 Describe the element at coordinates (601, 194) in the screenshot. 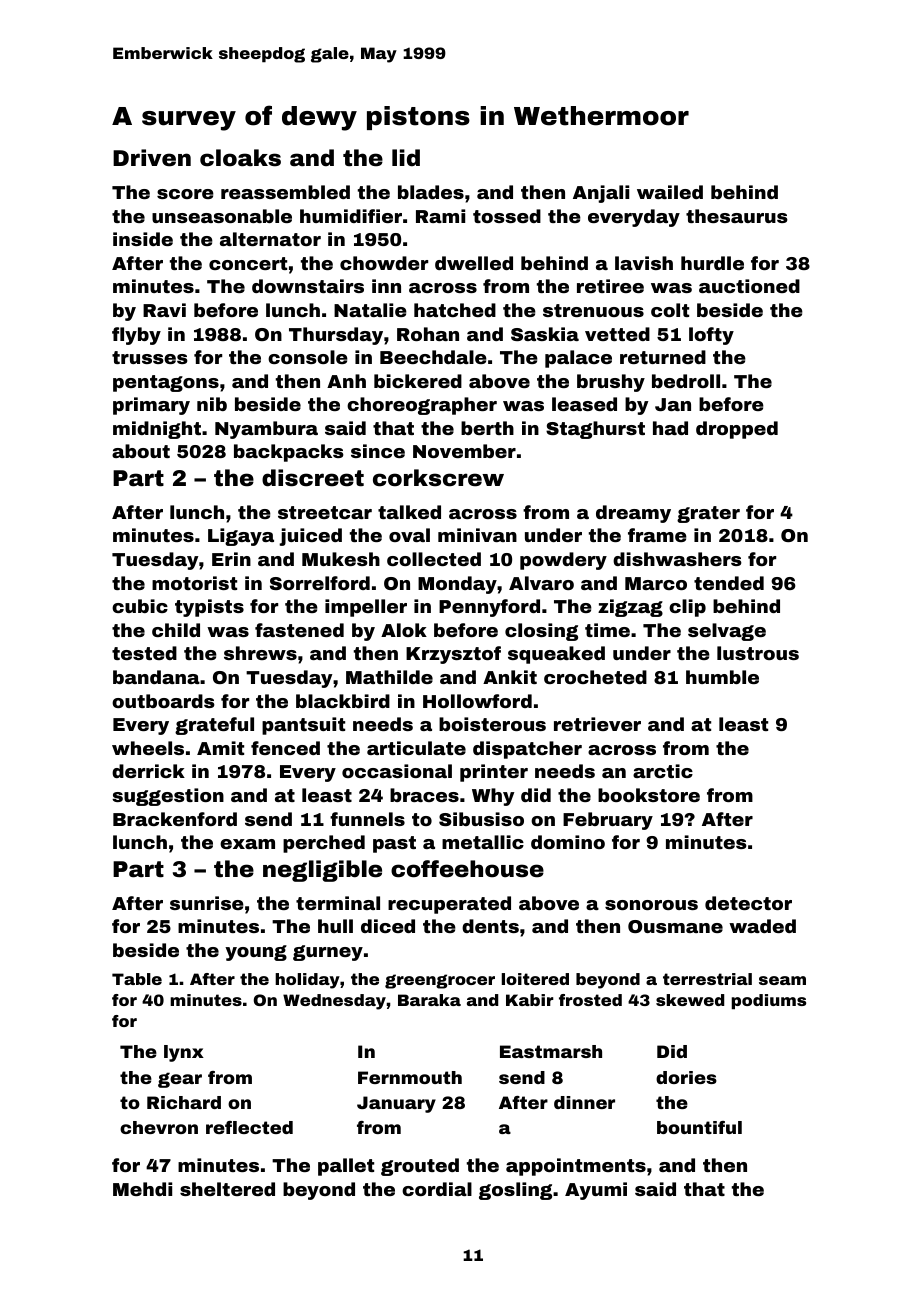

I see `Anjali` at that location.
